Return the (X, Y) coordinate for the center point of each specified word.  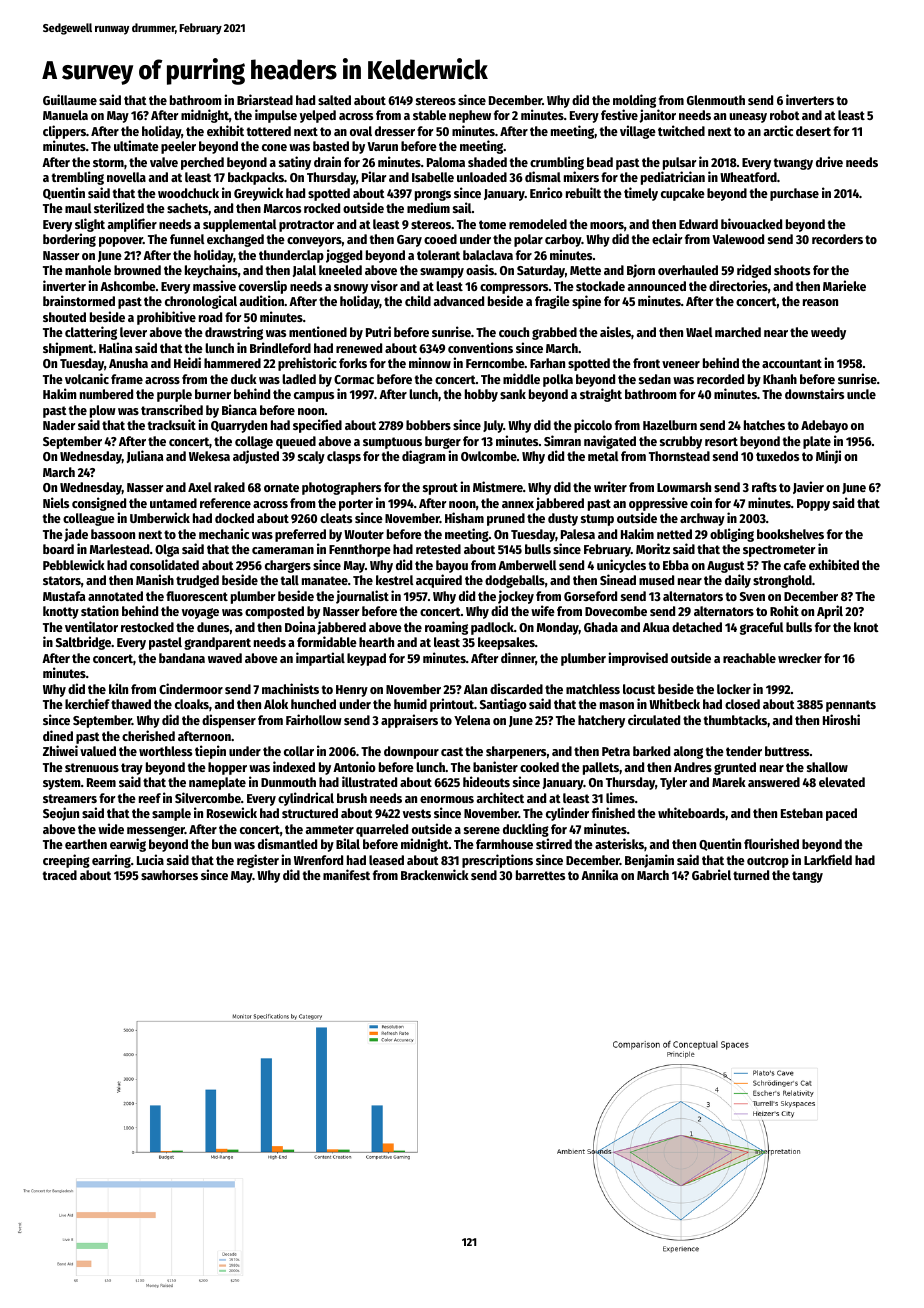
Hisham (464, 517)
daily (738, 581)
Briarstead (265, 99)
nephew (470, 116)
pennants (851, 706)
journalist (362, 597)
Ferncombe (495, 363)
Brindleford (280, 347)
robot (785, 115)
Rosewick (232, 812)
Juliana (145, 456)
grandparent (217, 643)
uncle (861, 394)
